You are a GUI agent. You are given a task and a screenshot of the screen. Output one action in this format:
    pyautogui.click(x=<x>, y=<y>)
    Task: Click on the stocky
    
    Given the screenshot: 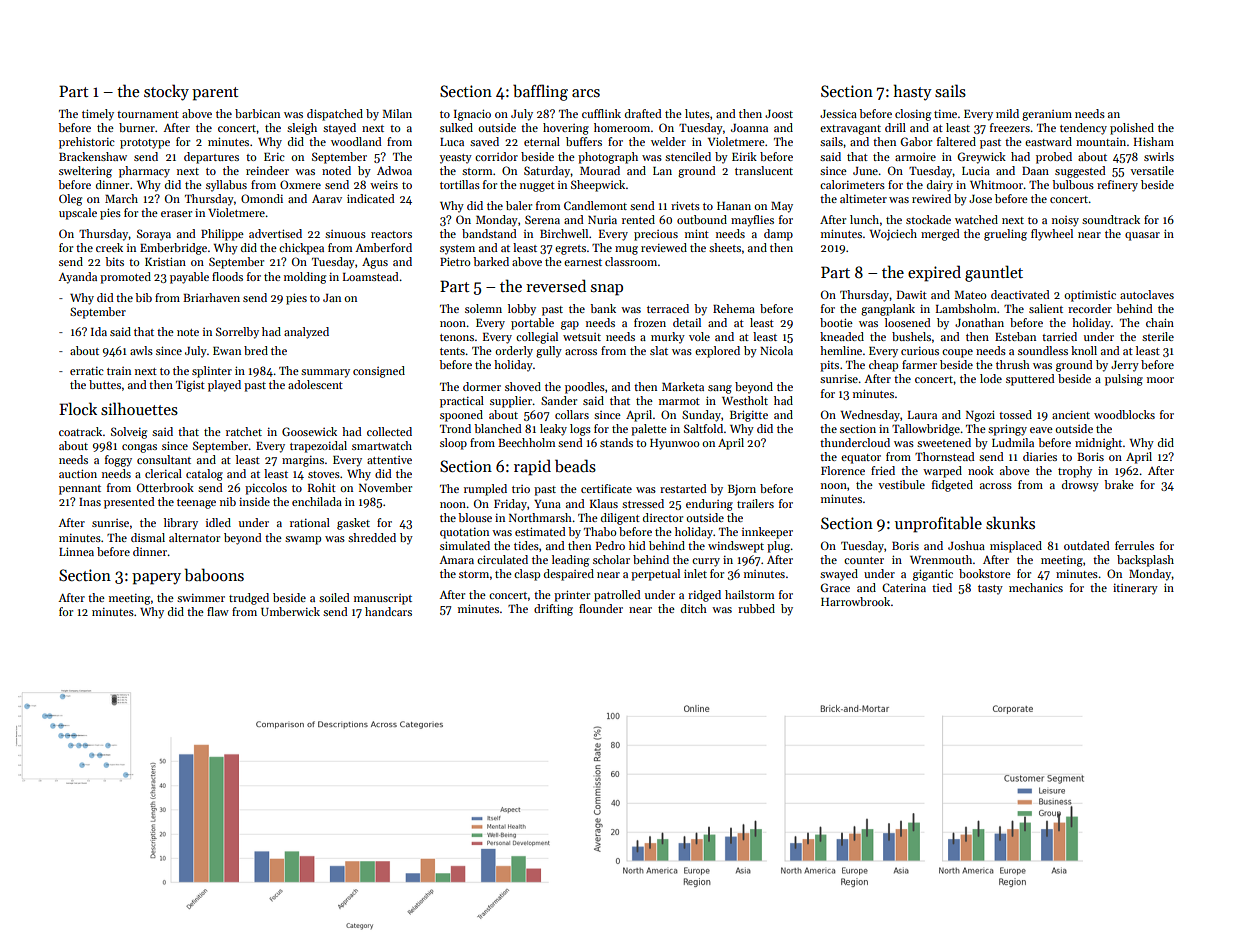 What is the action you would take?
    pyautogui.click(x=166, y=92)
